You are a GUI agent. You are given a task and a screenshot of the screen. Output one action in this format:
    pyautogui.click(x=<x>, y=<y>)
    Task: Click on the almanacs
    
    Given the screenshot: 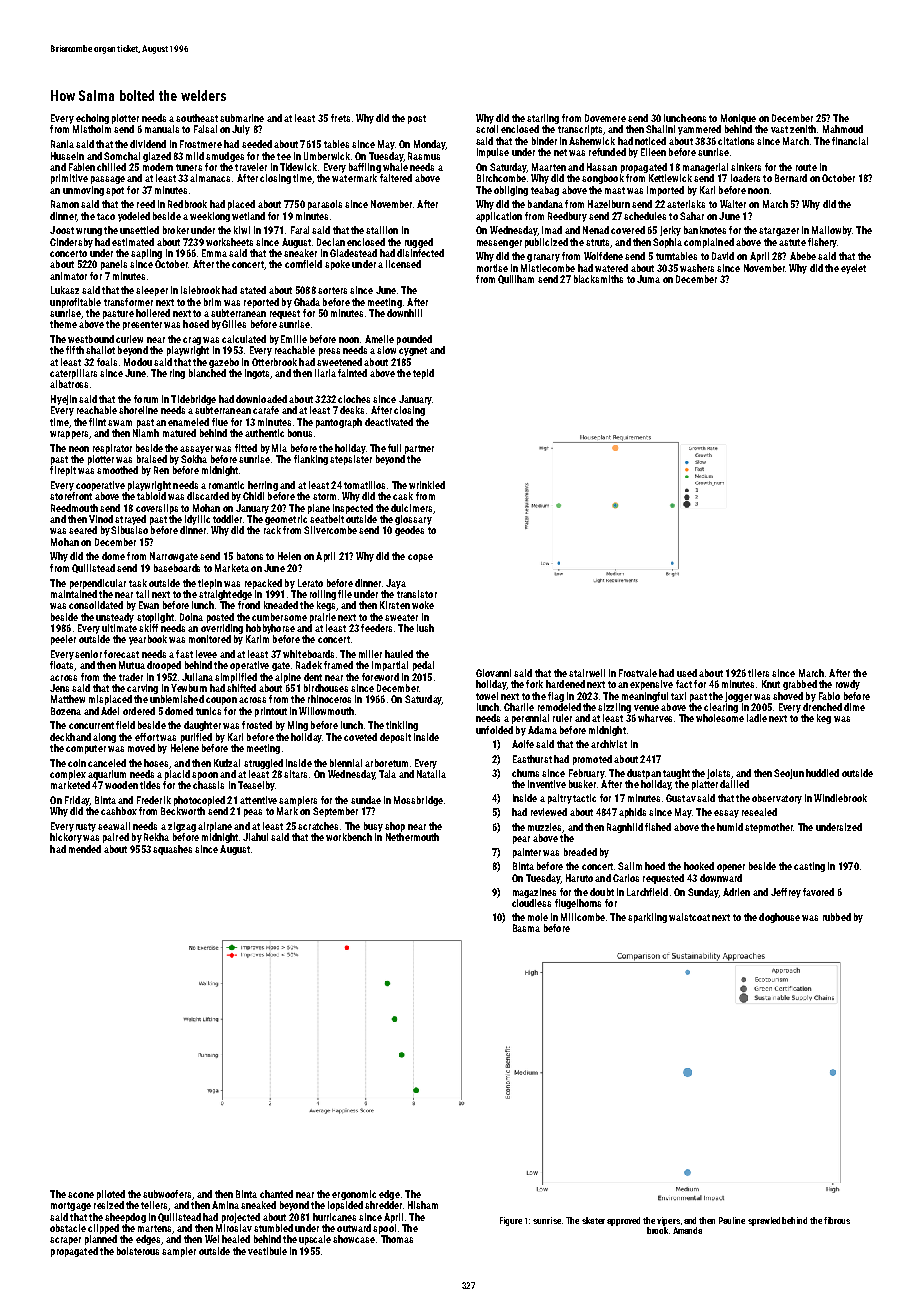 What is the action you would take?
    pyautogui.click(x=210, y=178)
